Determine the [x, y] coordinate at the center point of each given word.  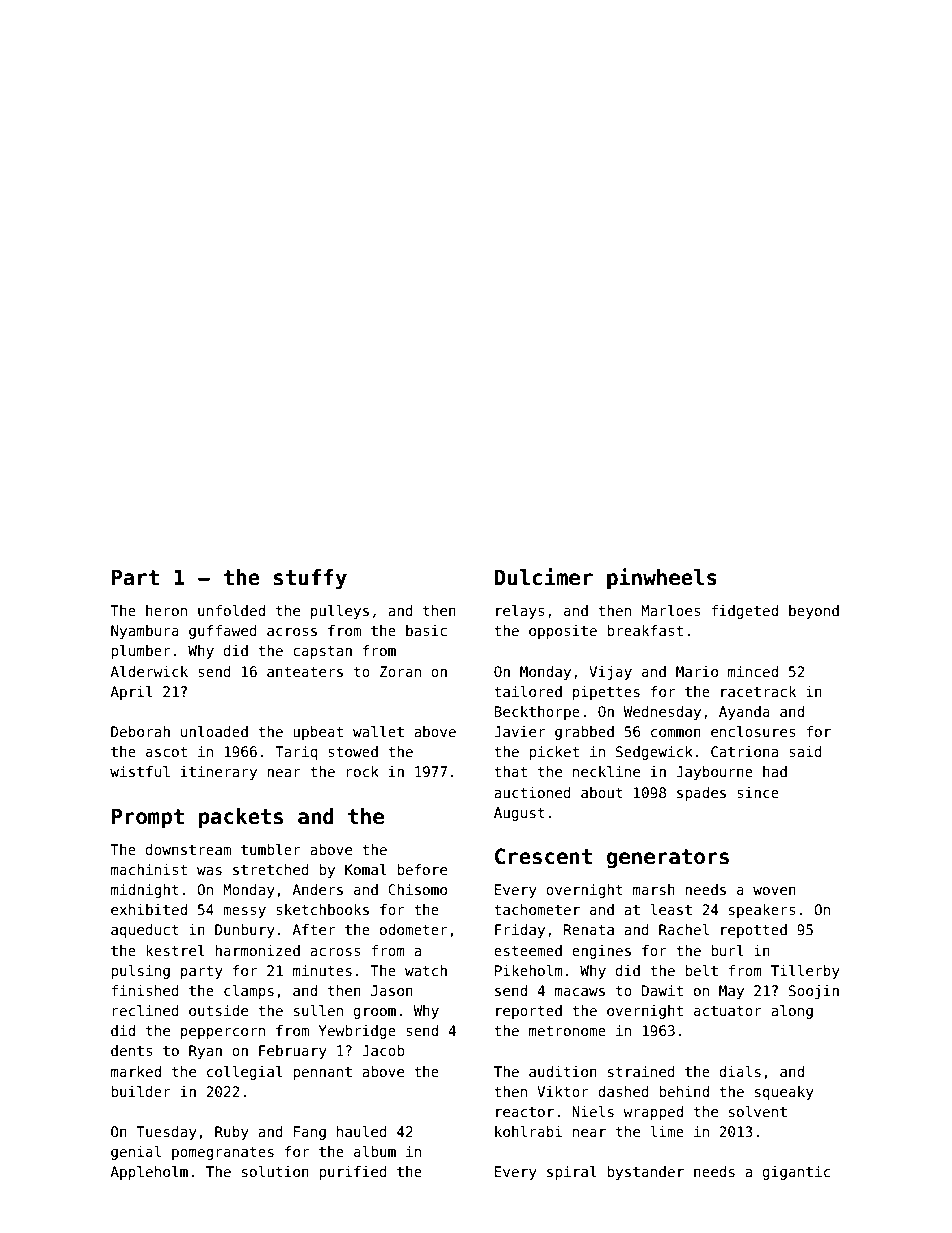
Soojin [814, 992]
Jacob [383, 1050]
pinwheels [662, 578]
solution [275, 1171]
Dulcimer [544, 577]
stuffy [310, 579]
